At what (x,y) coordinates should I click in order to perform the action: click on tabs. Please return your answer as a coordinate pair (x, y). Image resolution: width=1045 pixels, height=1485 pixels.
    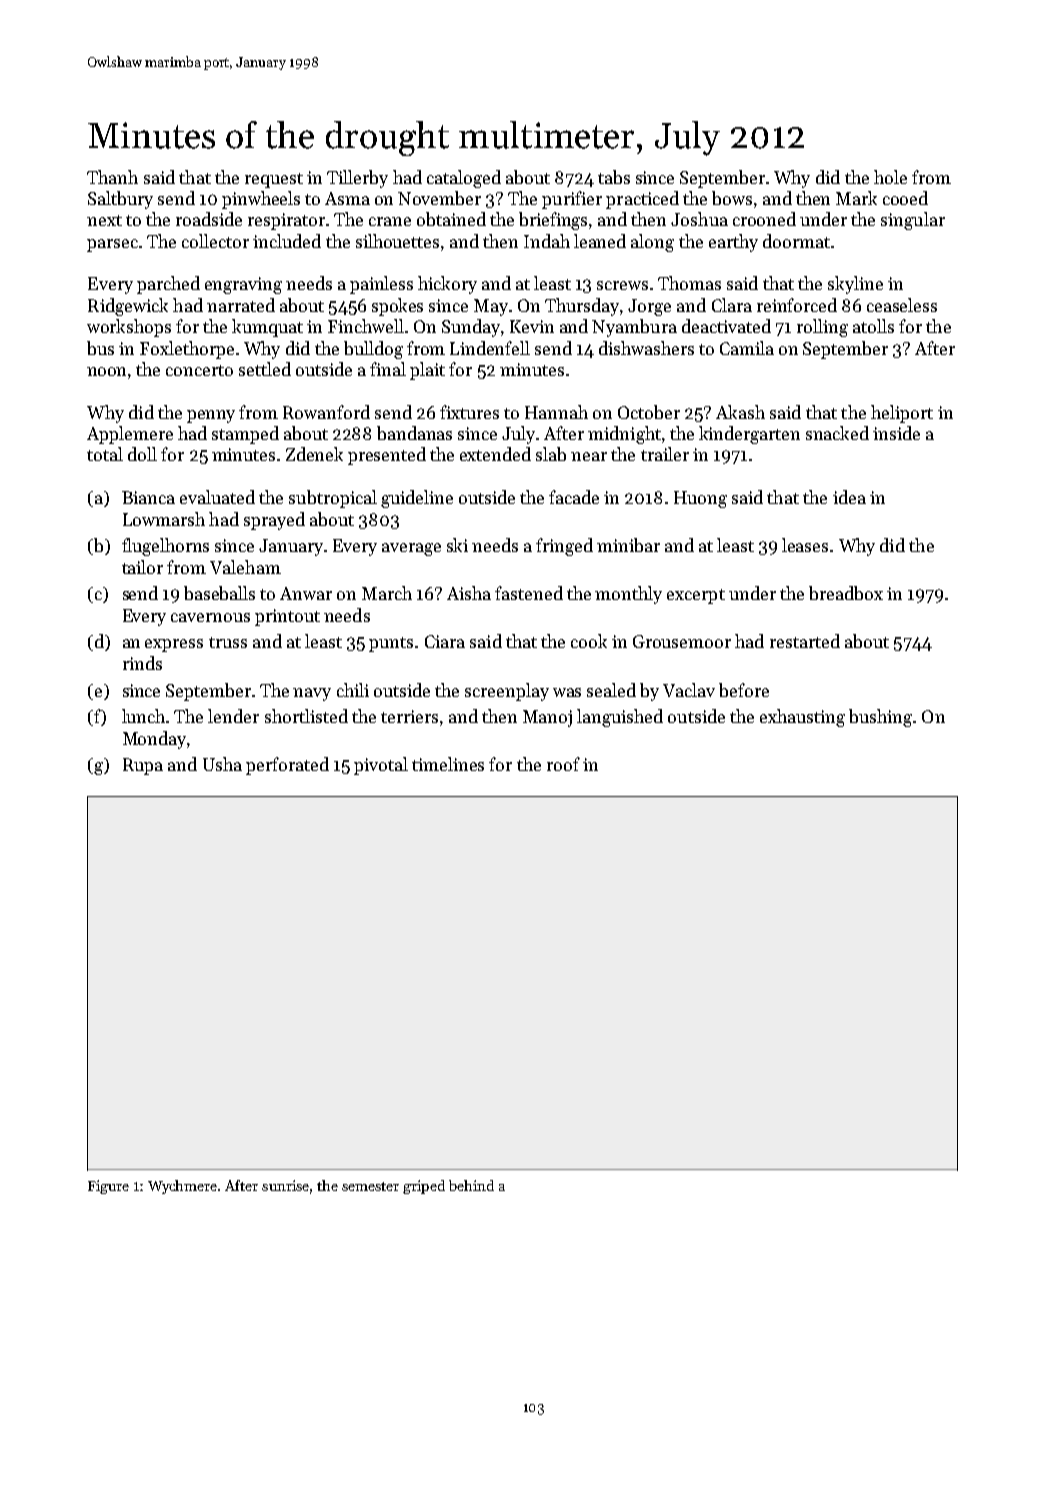
    Looking at the image, I should click on (614, 177).
